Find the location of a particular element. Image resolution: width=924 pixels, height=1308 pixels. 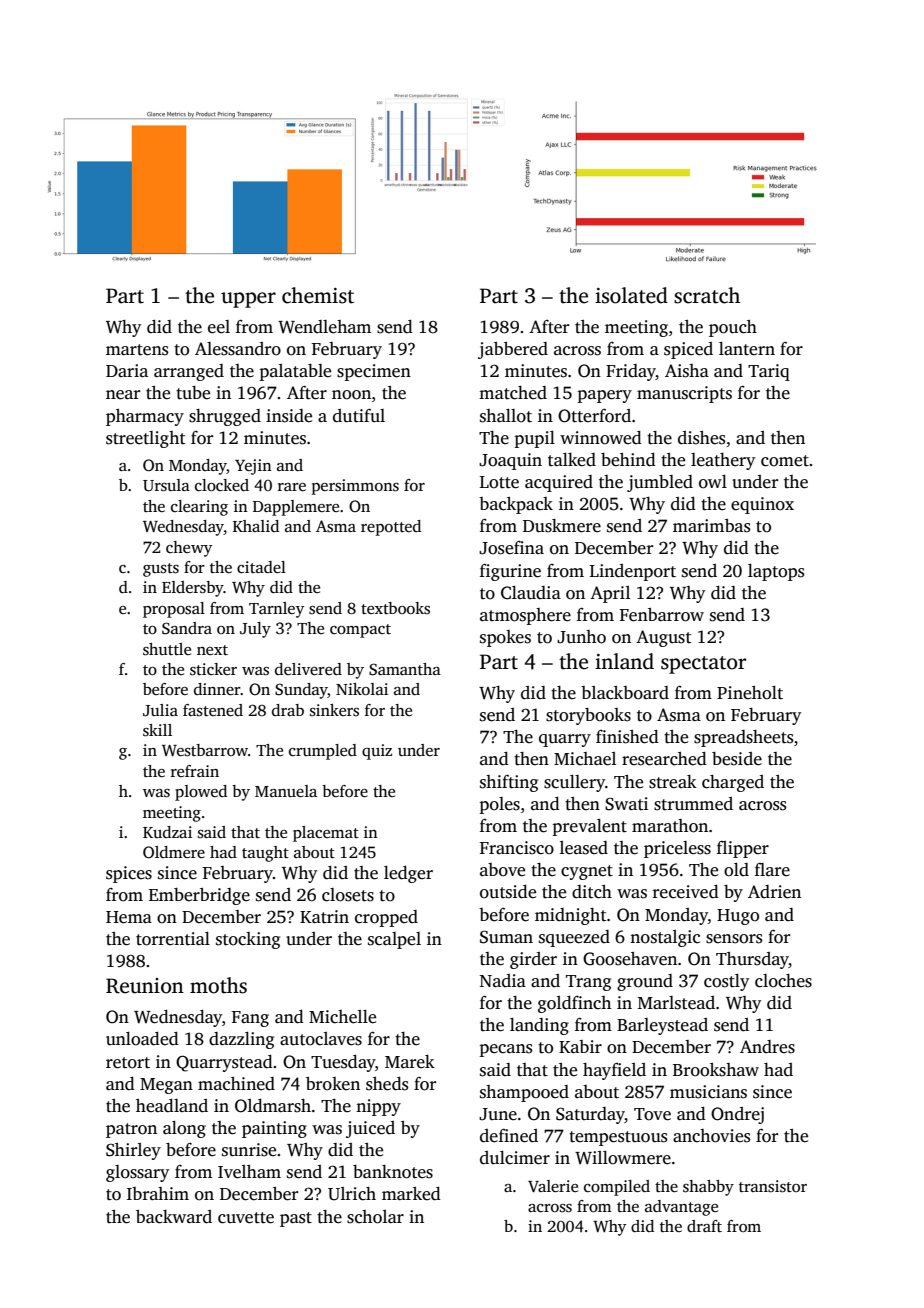

isolated is located at coordinates (631, 295).
